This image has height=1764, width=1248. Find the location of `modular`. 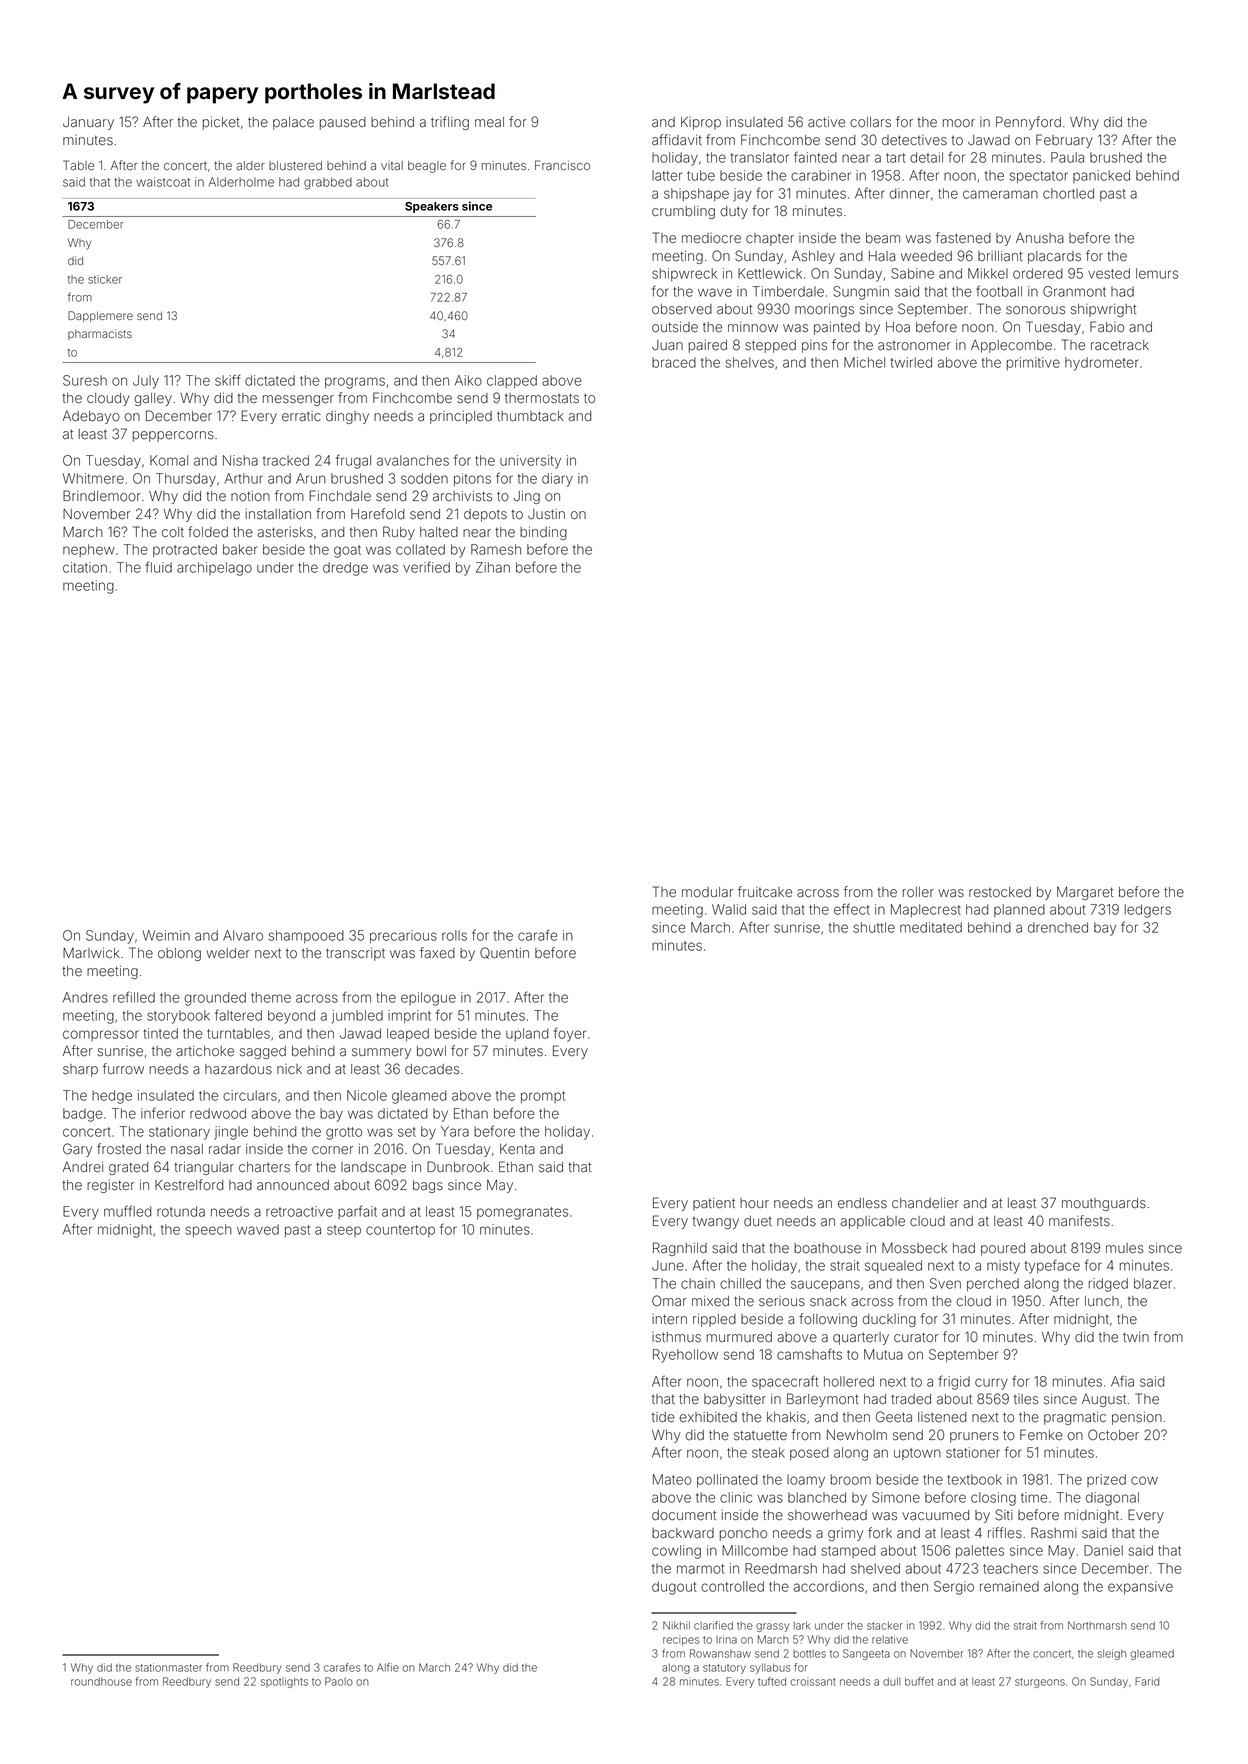

modular is located at coordinates (707, 892).
